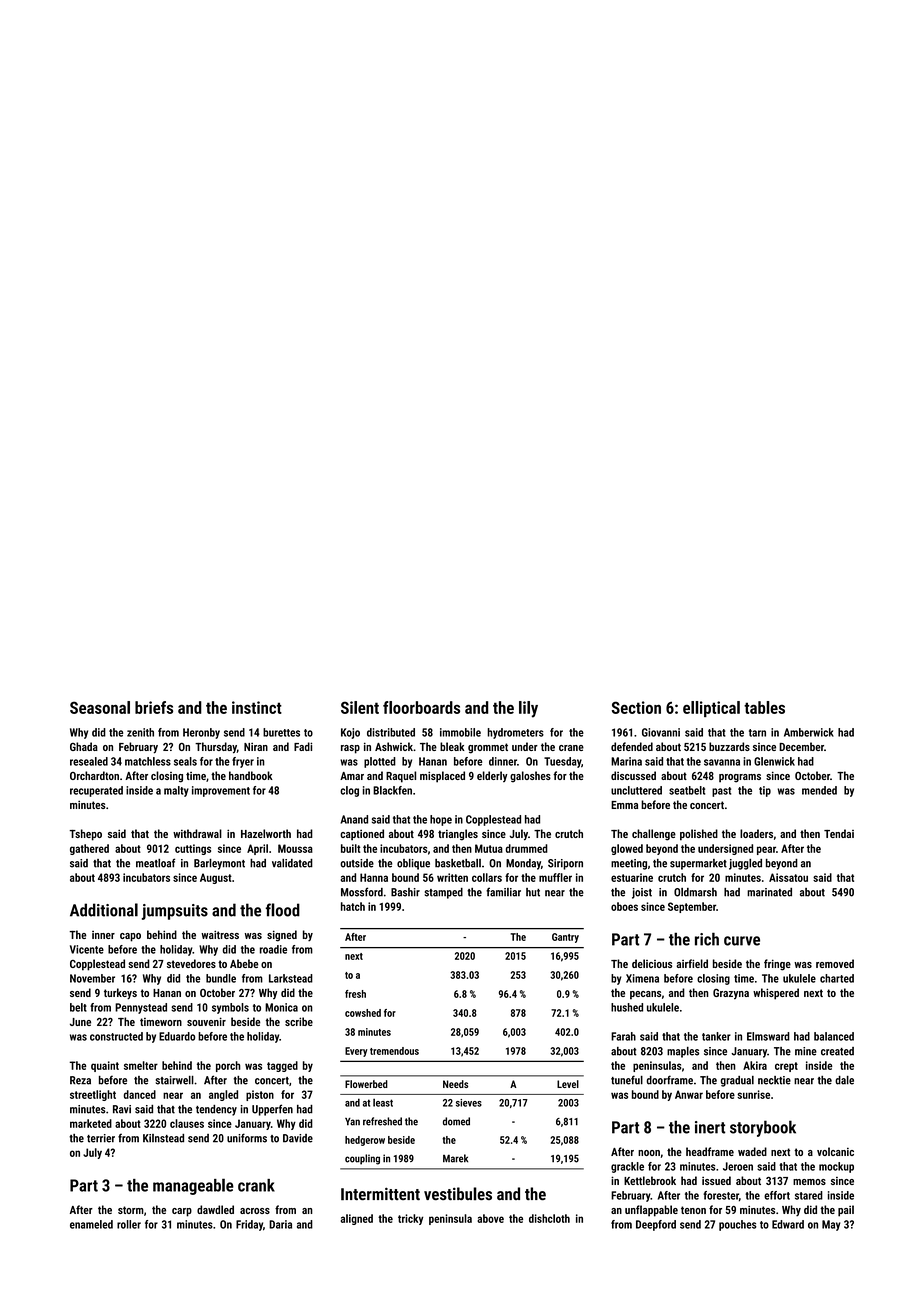 Image resolution: width=924 pixels, height=1308 pixels. I want to click on Level, so click(568, 1084).
